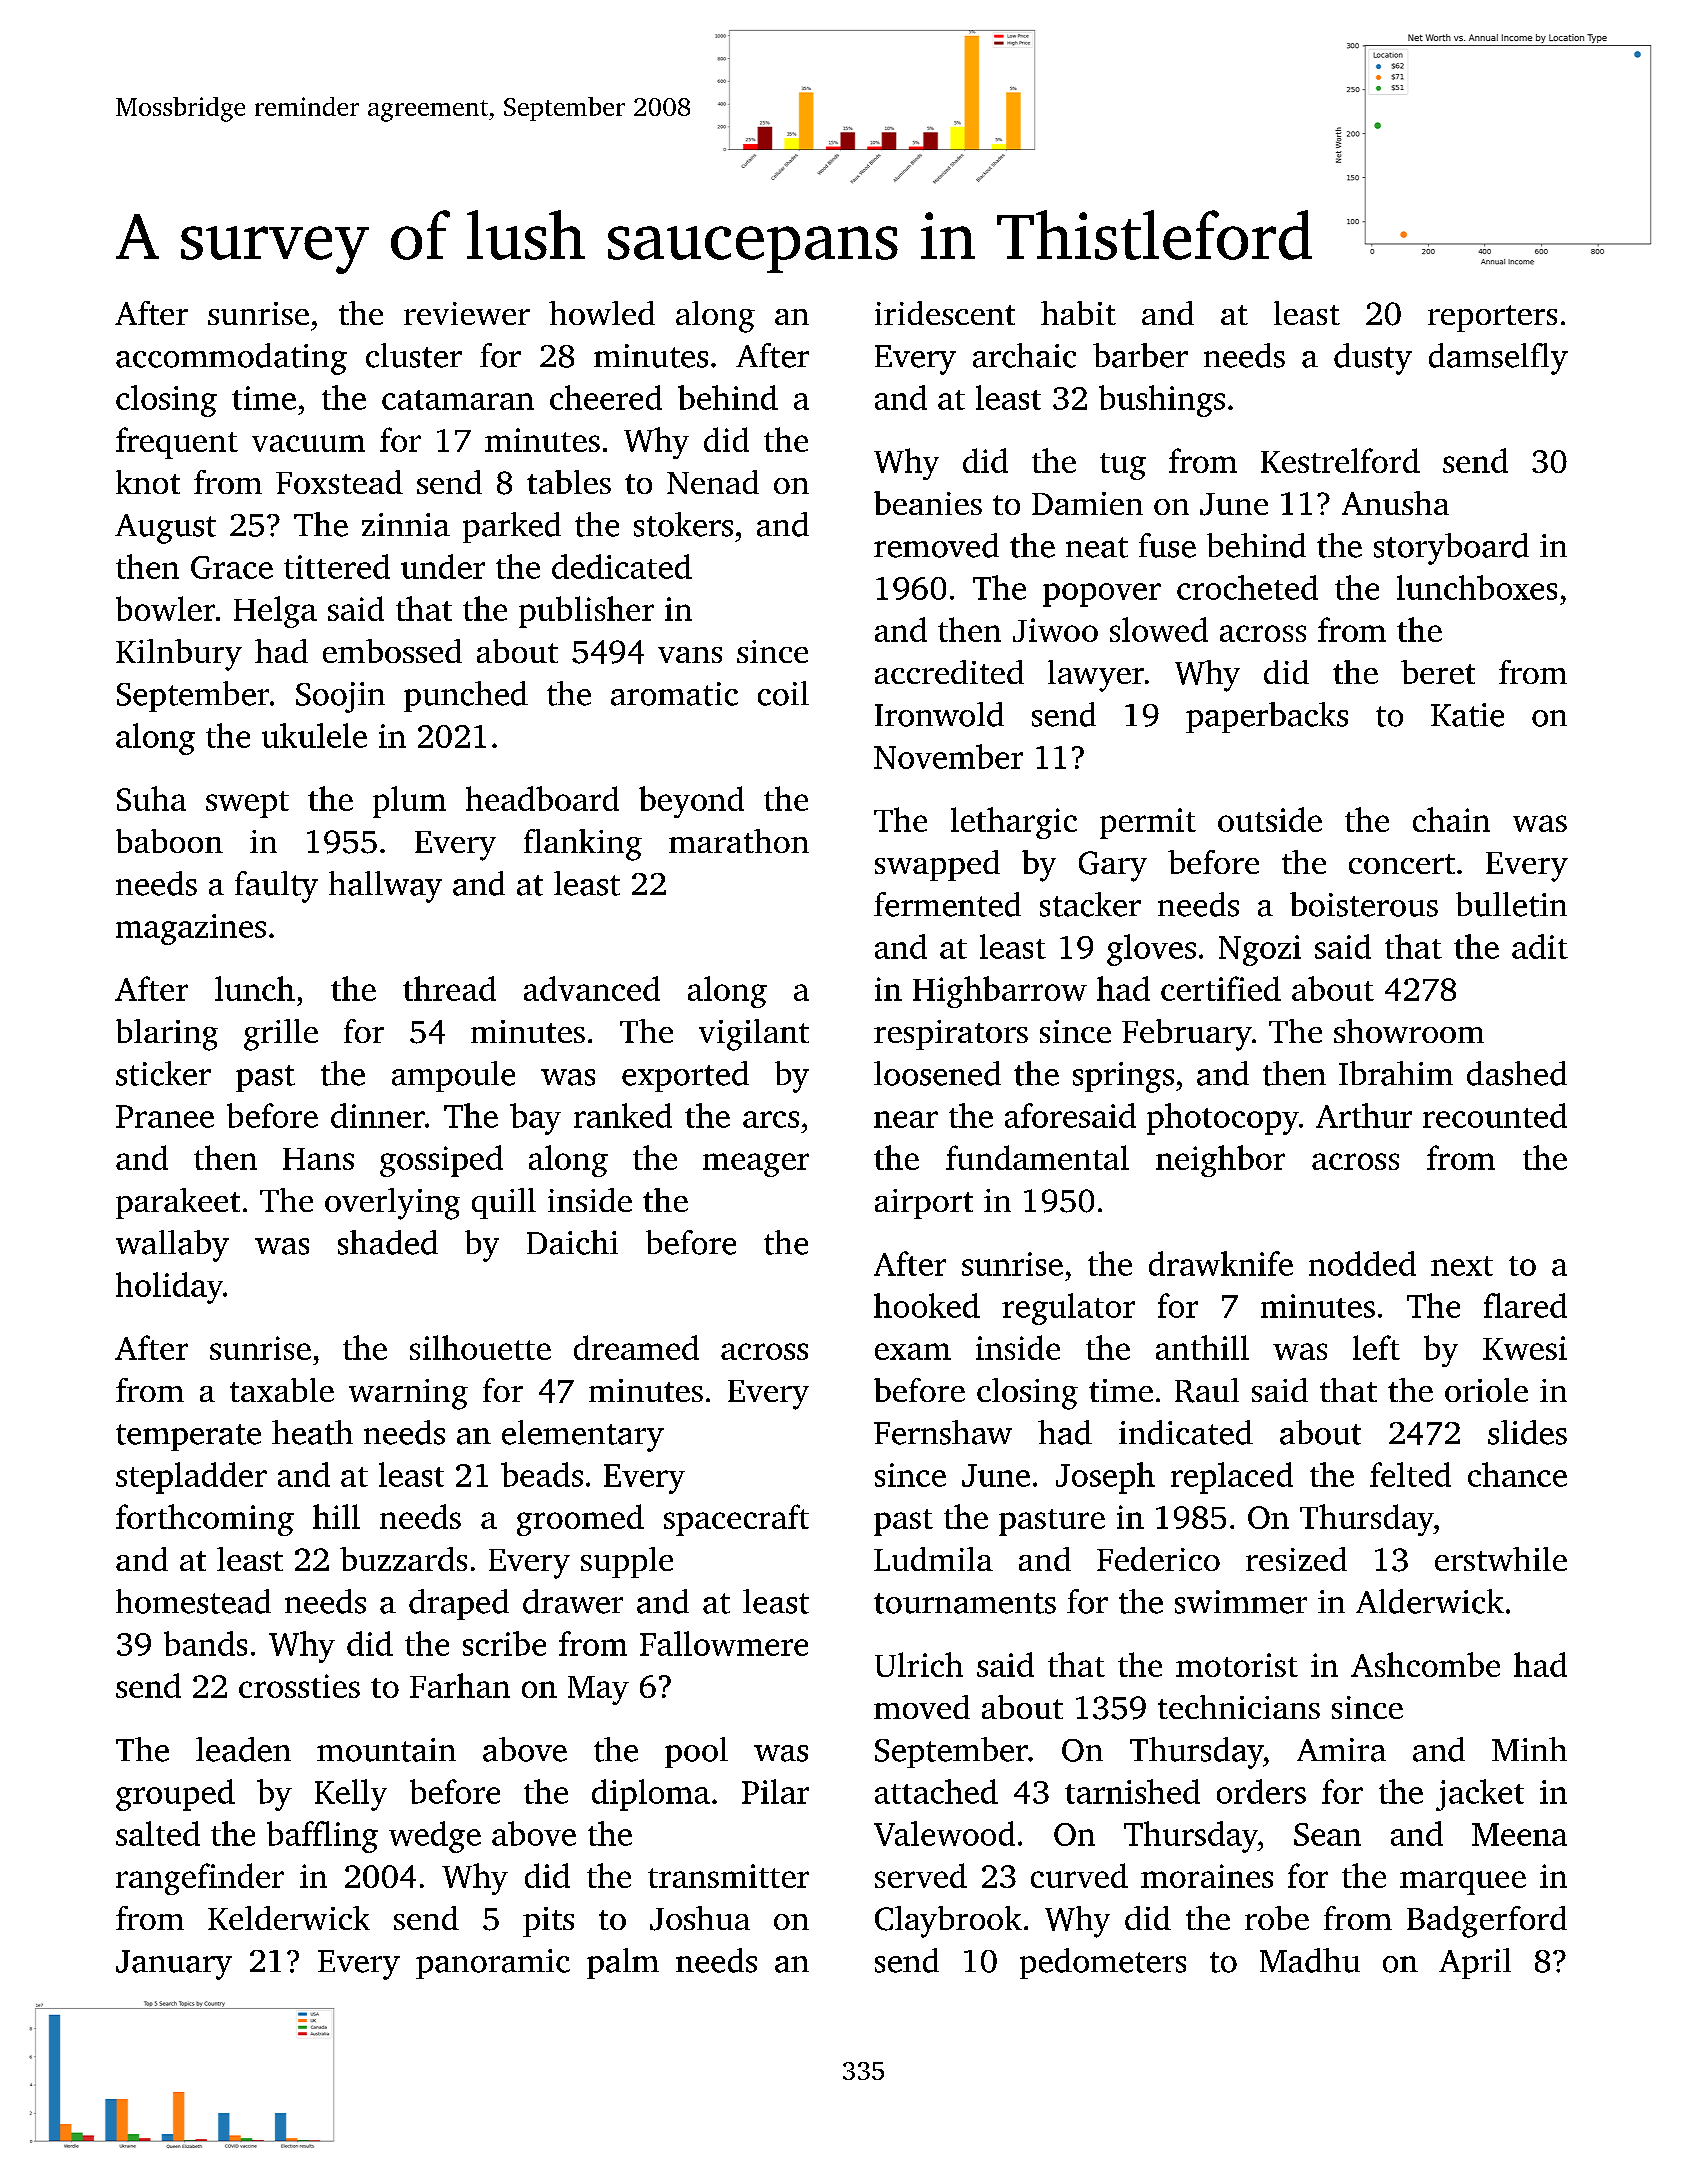 The image size is (1683, 2178). I want to click on Kelly, so click(351, 1795).
